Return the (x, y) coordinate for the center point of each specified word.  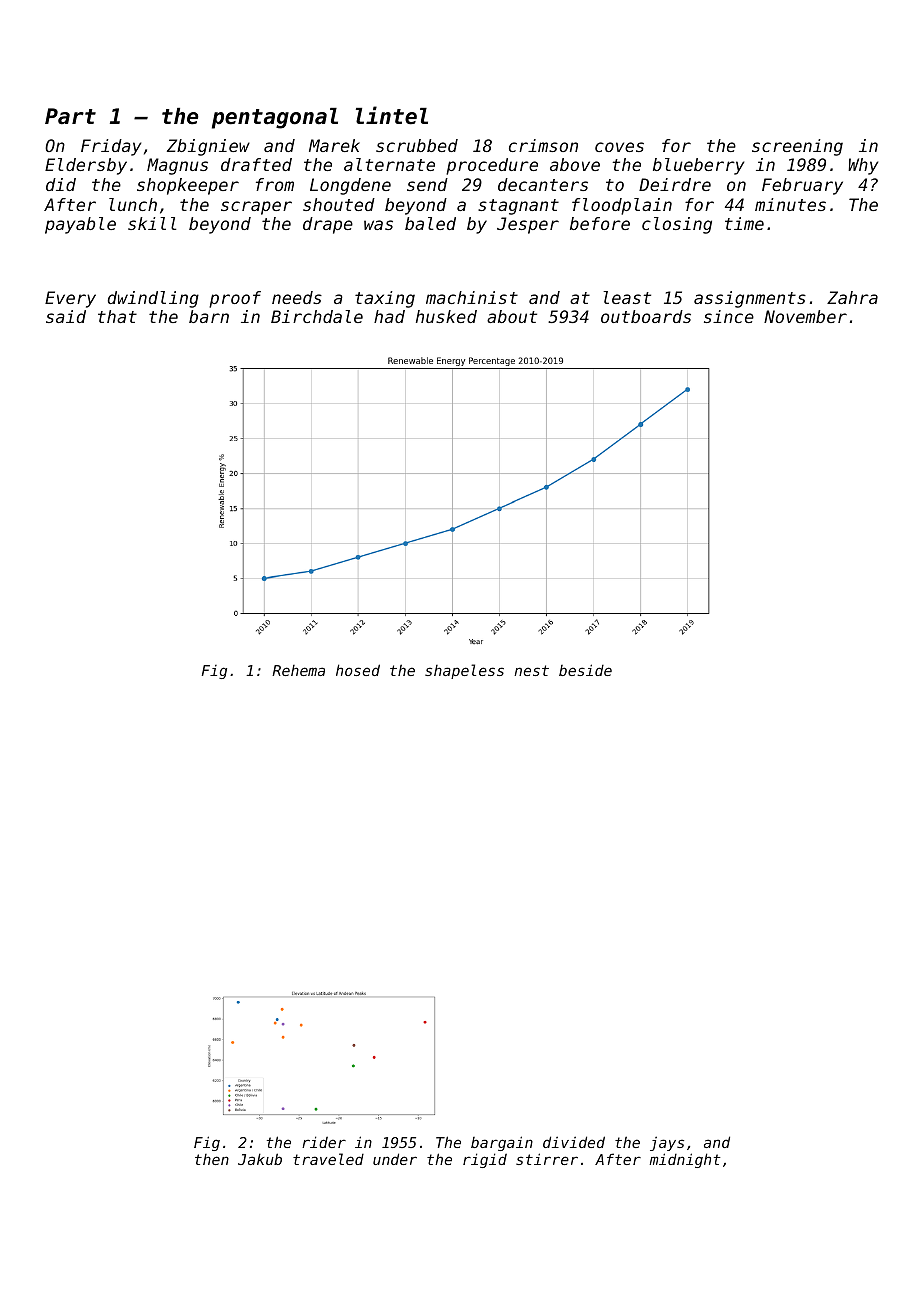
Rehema (298, 670)
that (117, 316)
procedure (492, 166)
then (212, 1159)
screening (797, 147)
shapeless (464, 671)
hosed (358, 670)
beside (585, 670)
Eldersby (86, 166)
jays (667, 1143)
